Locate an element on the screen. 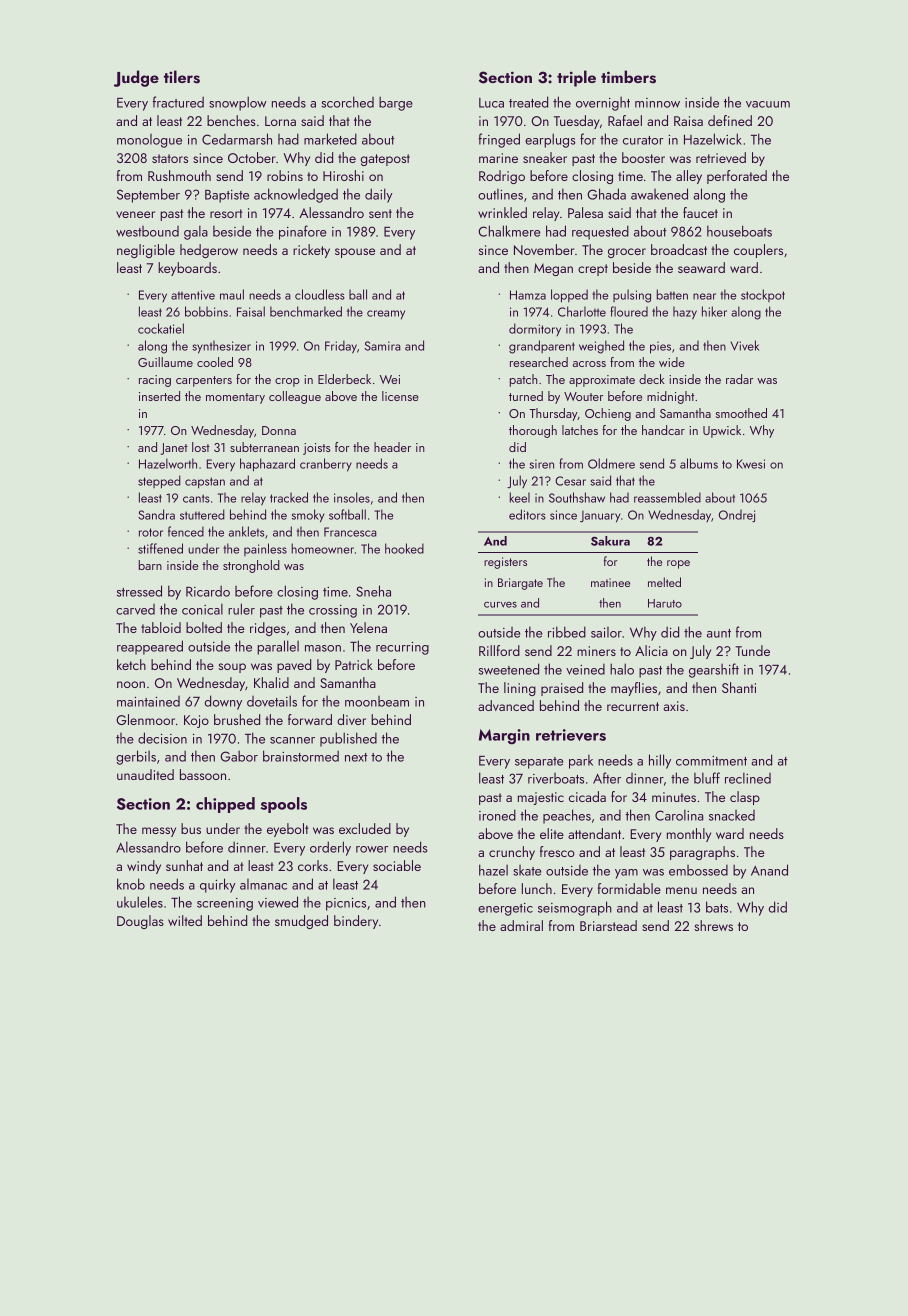 The image size is (908, 1316). gatepost is located at coordinates (385, 160).
